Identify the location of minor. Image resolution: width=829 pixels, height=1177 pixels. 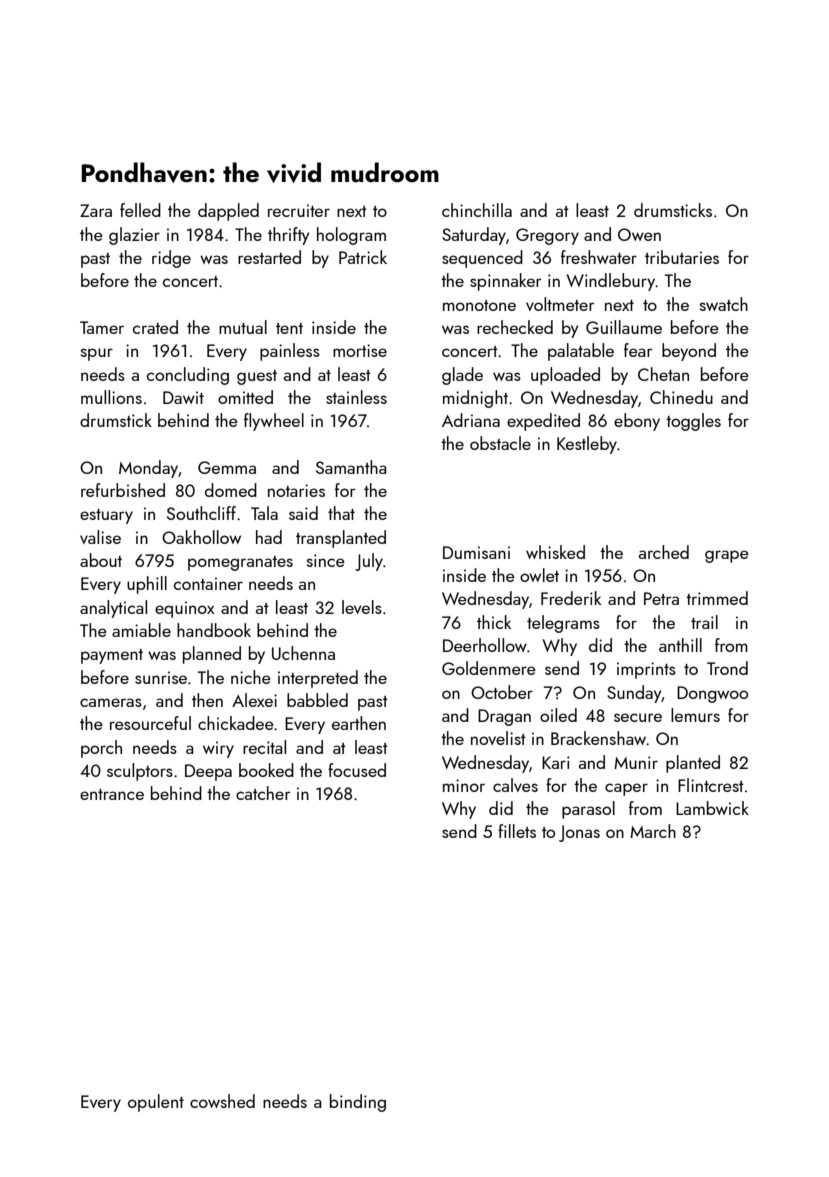
(464, 785).
